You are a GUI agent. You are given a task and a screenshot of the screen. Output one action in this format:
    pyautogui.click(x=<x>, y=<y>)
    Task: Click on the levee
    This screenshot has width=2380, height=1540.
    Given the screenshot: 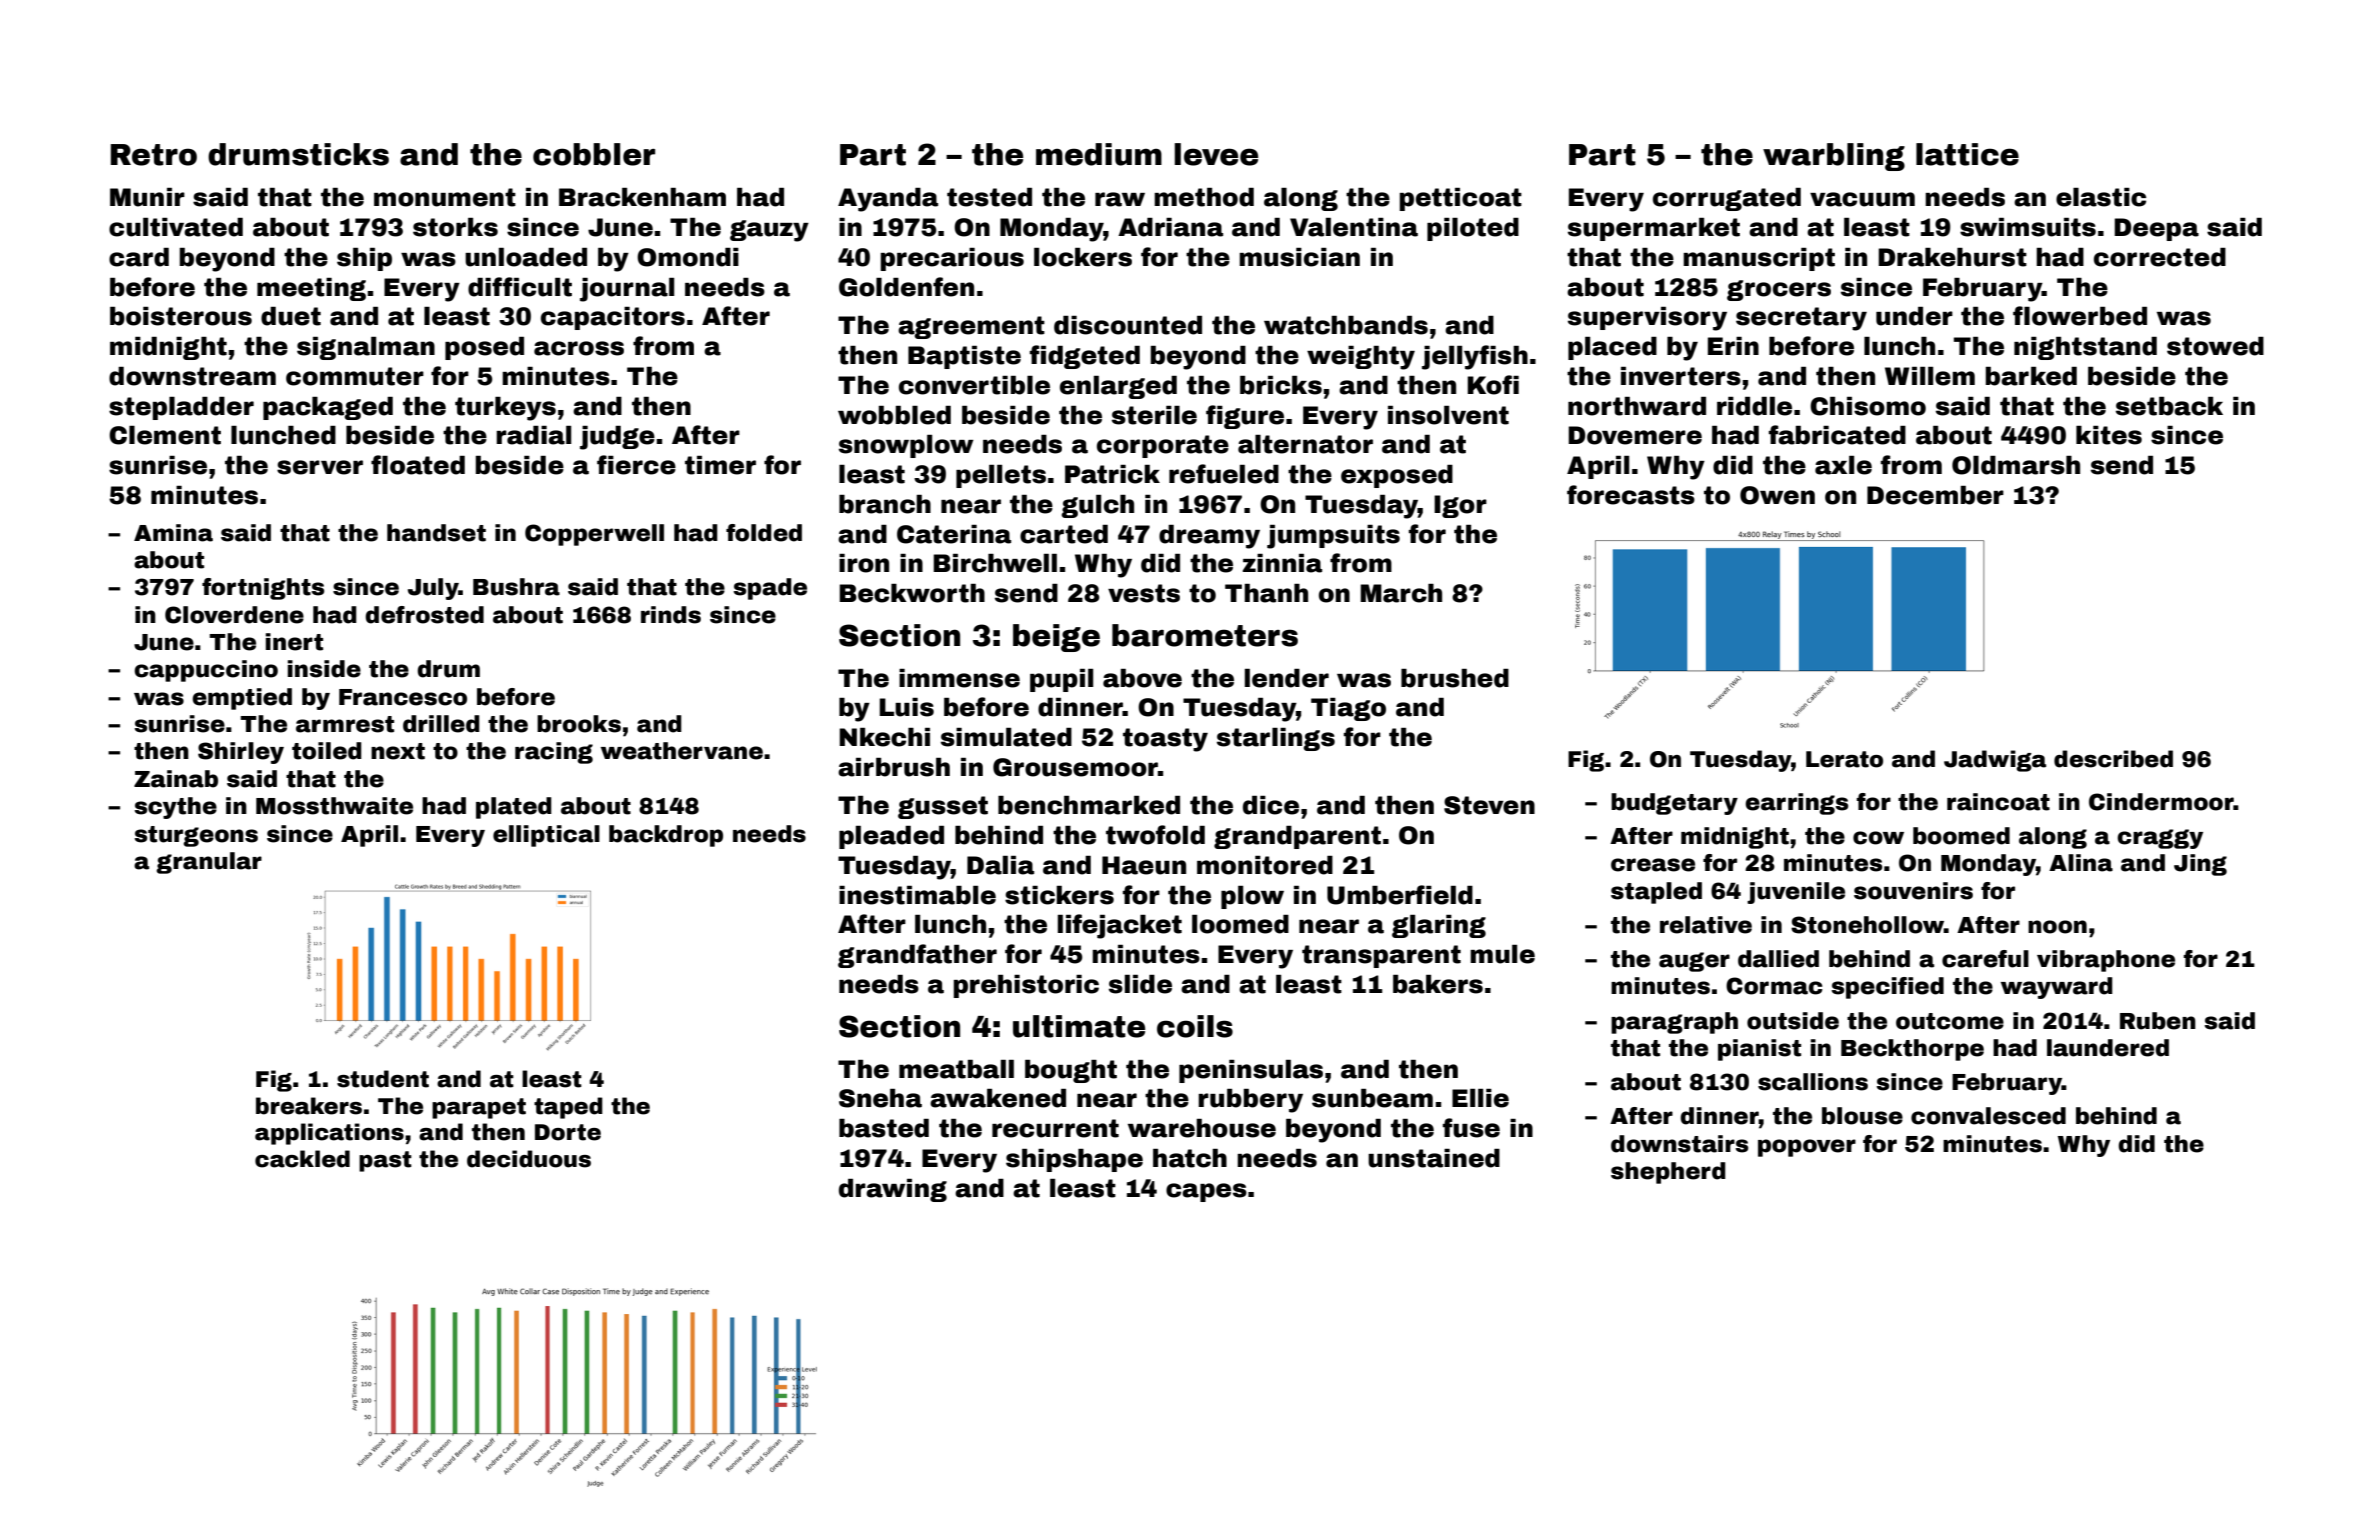 What is the action you would take?
    pyautogui.click(x=1216, y=154)
